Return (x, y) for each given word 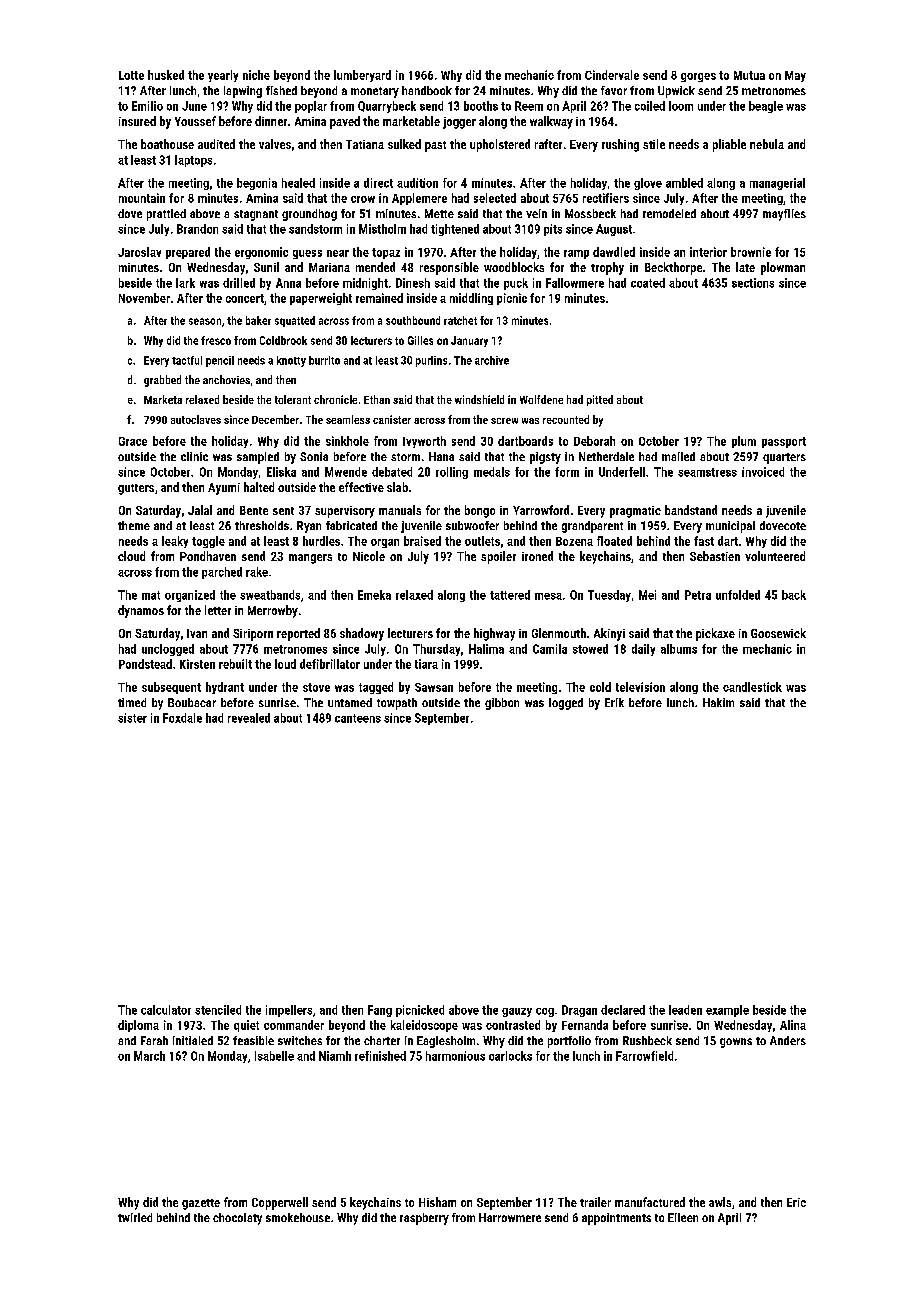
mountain (142, 198)
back (794, 595)
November (144, 298)
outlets (482, 541)
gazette (201, 1204)
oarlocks (510, 1056)
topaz (386, 253)
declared (623, 1010)
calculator (166, 1010)
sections (753, 283)
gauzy (517, 1012)
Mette (439, 213)
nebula (767, 144)
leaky (175, 542)
